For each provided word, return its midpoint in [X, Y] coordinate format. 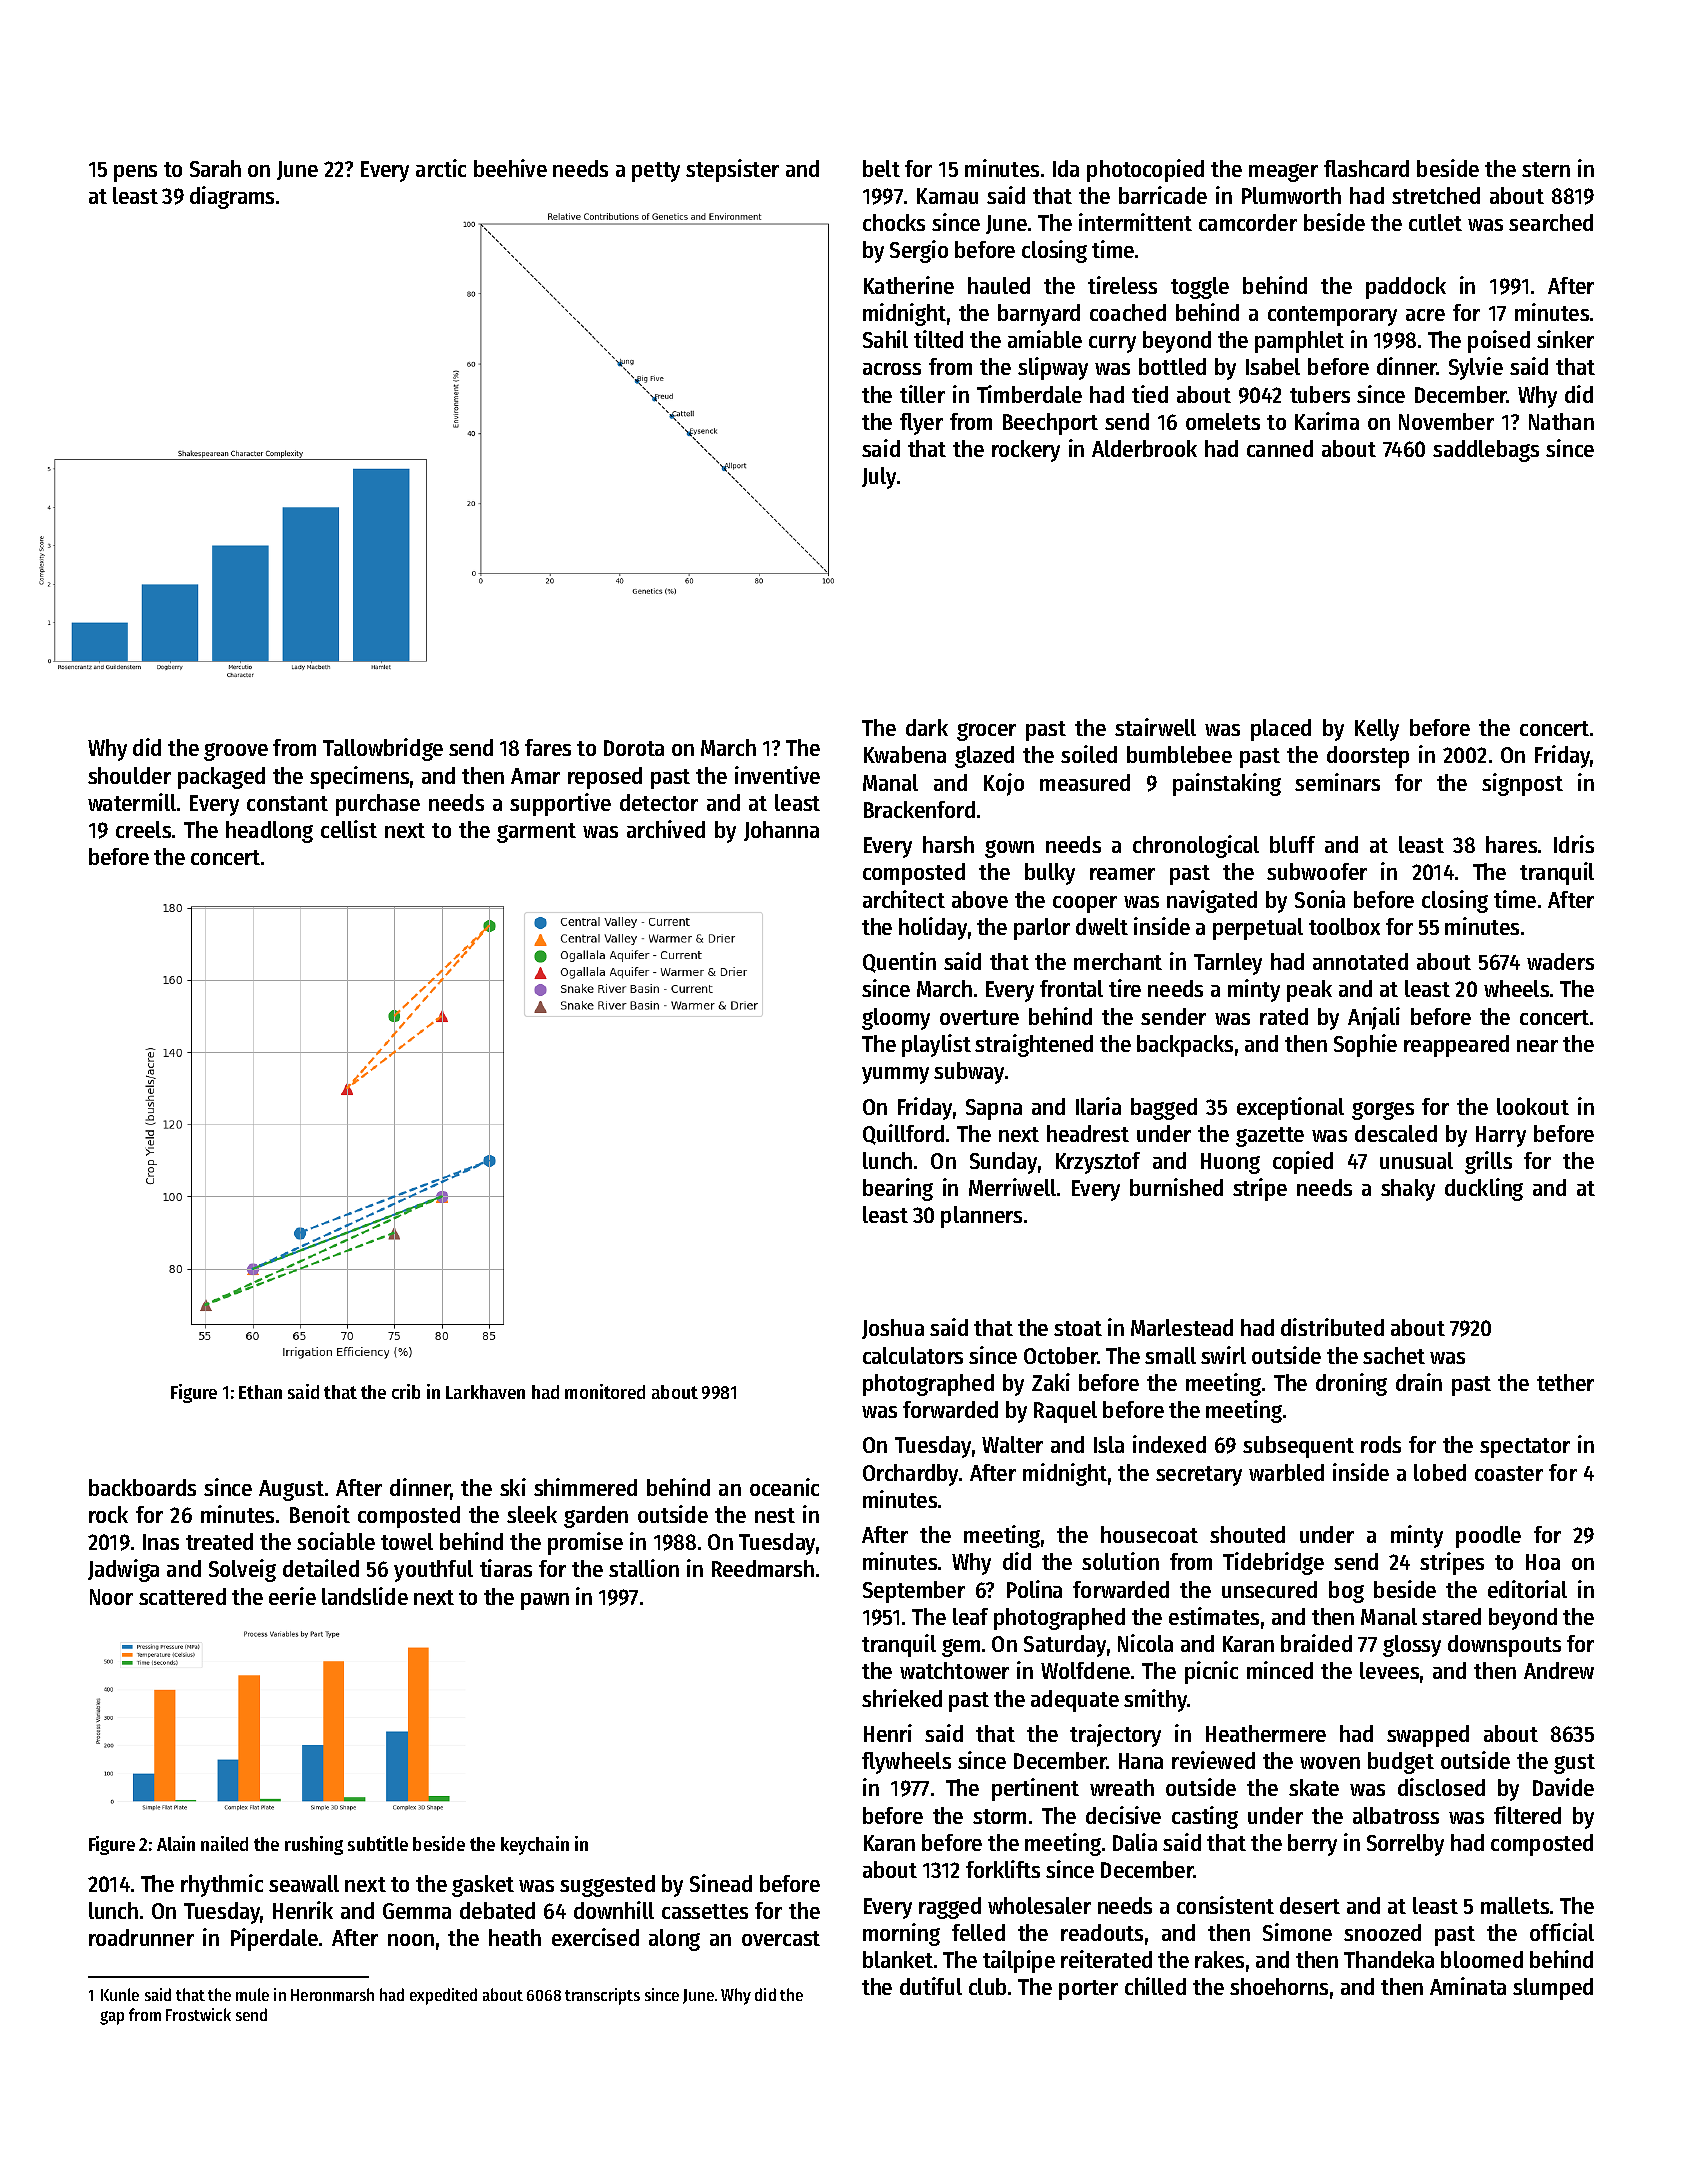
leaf [970, 1616]
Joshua [893, 1329]
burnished [1176, 1187]
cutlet [1435, 222]
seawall [304, 1883]
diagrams [232, 197]
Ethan [260, 1392]
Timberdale [1029, 394]
